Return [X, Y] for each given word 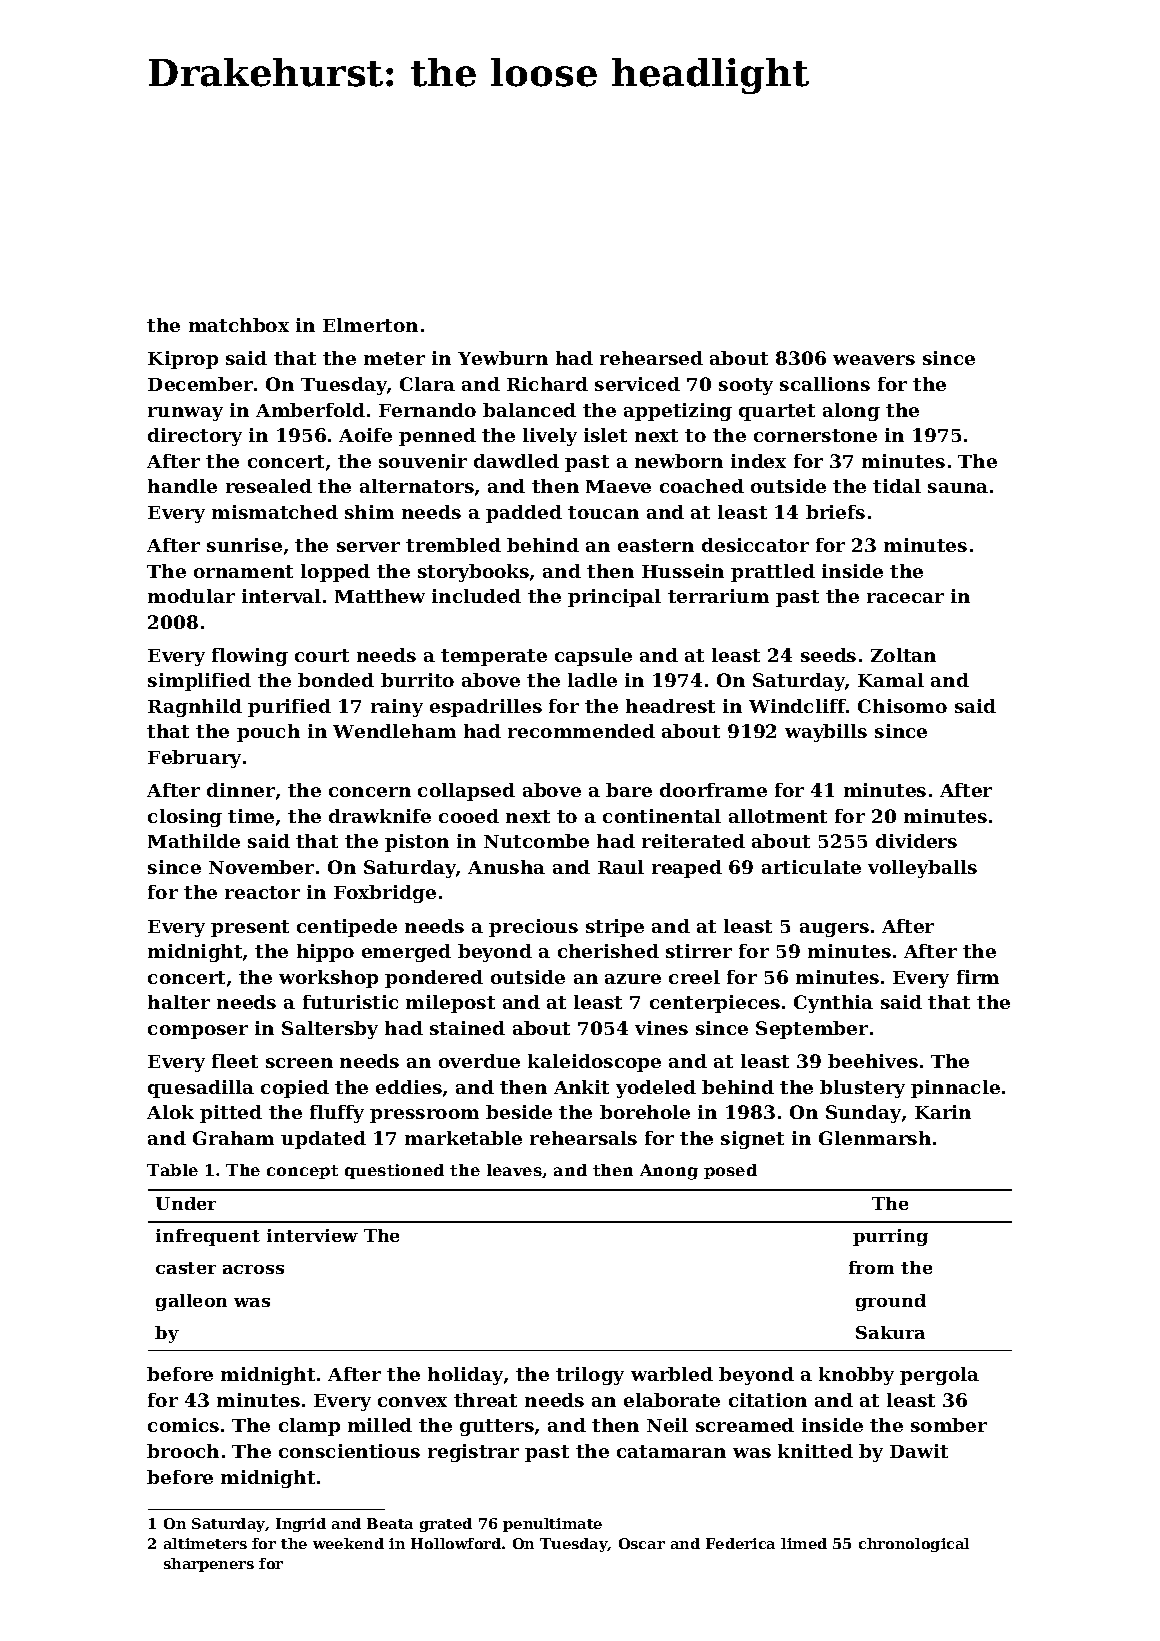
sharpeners [209, 1565]
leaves [514, 1170]
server [368, 547]
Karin [943, 1112]
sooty [746, 386]
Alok [170, 1112]
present [250, 928]
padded [524, 514]
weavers [874, 360]
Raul [621, 867]
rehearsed [651, 358]
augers [834, 930]
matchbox [239, 325]
